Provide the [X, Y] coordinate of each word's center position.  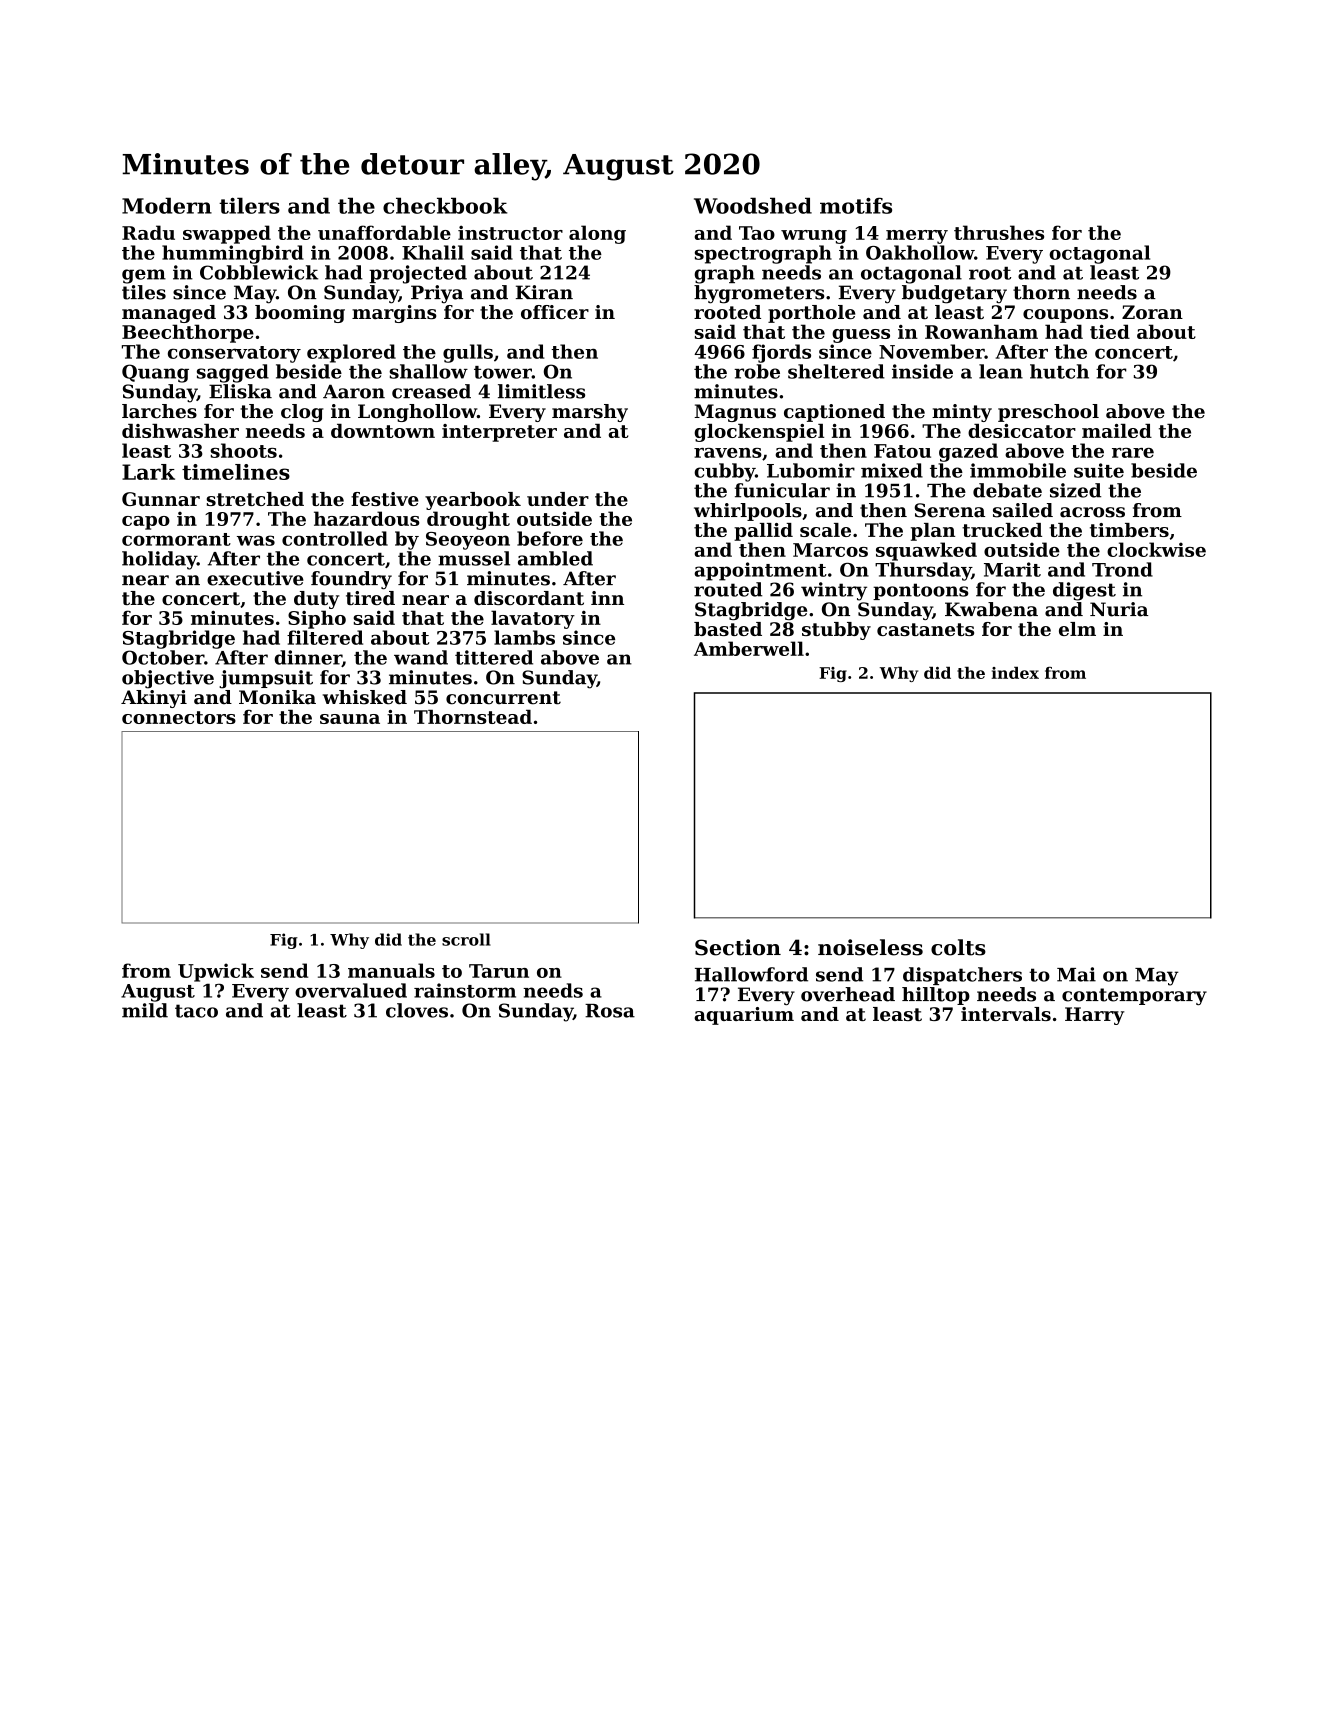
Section [738, 947]
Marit [1012, 569]
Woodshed [753, 205]
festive [385, 499]
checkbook [445, 205]
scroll [466, 939]
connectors [179, 717]
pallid [763, 532]
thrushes [999, 232]
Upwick [216, 972]
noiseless [870, 947]
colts [958, 947]
